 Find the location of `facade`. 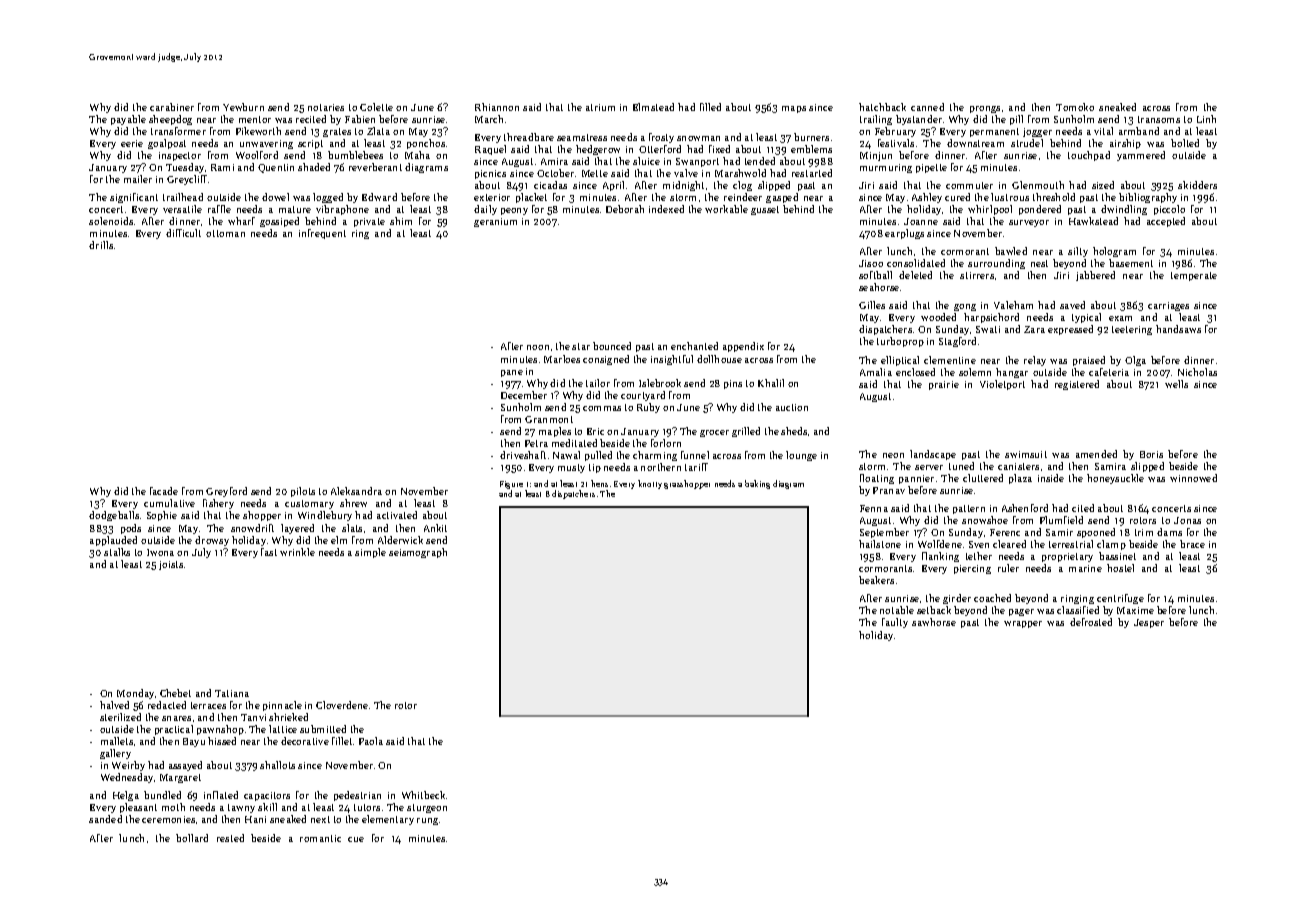

facade is located at coordinates (164, 491).
